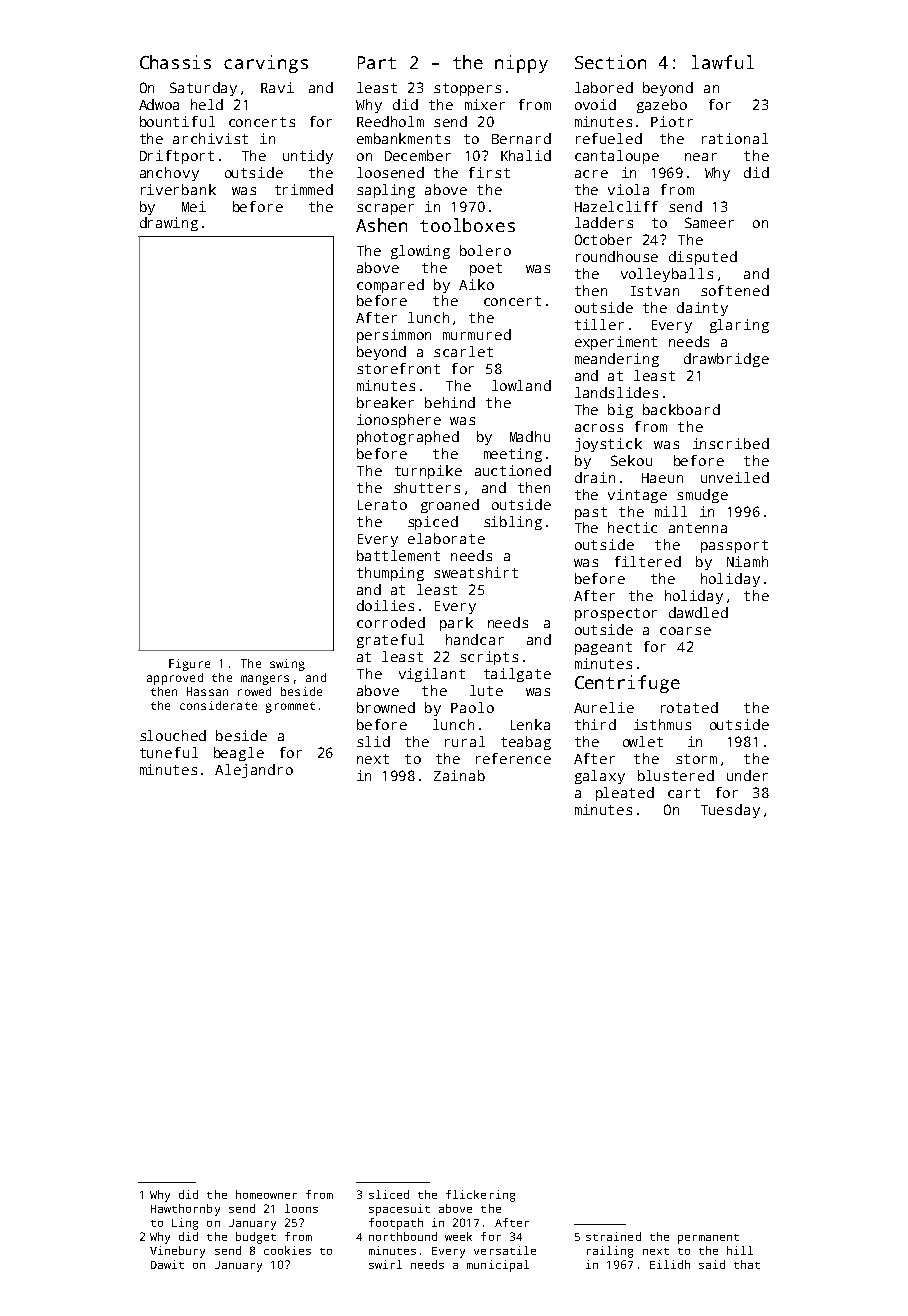  I want to click on owlet, so click(643, 741).
